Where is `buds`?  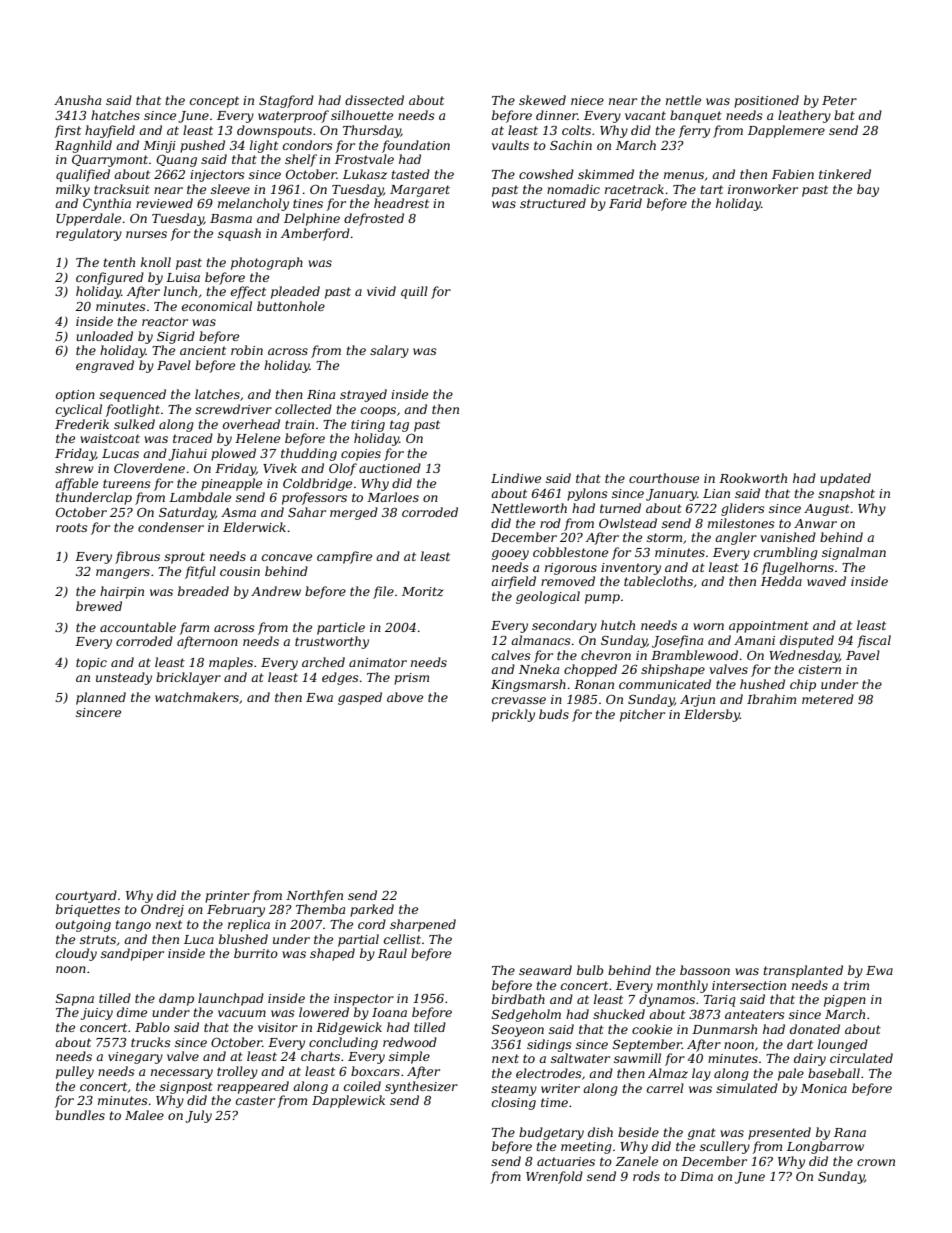
buds is located at coordinates (554, 714).
